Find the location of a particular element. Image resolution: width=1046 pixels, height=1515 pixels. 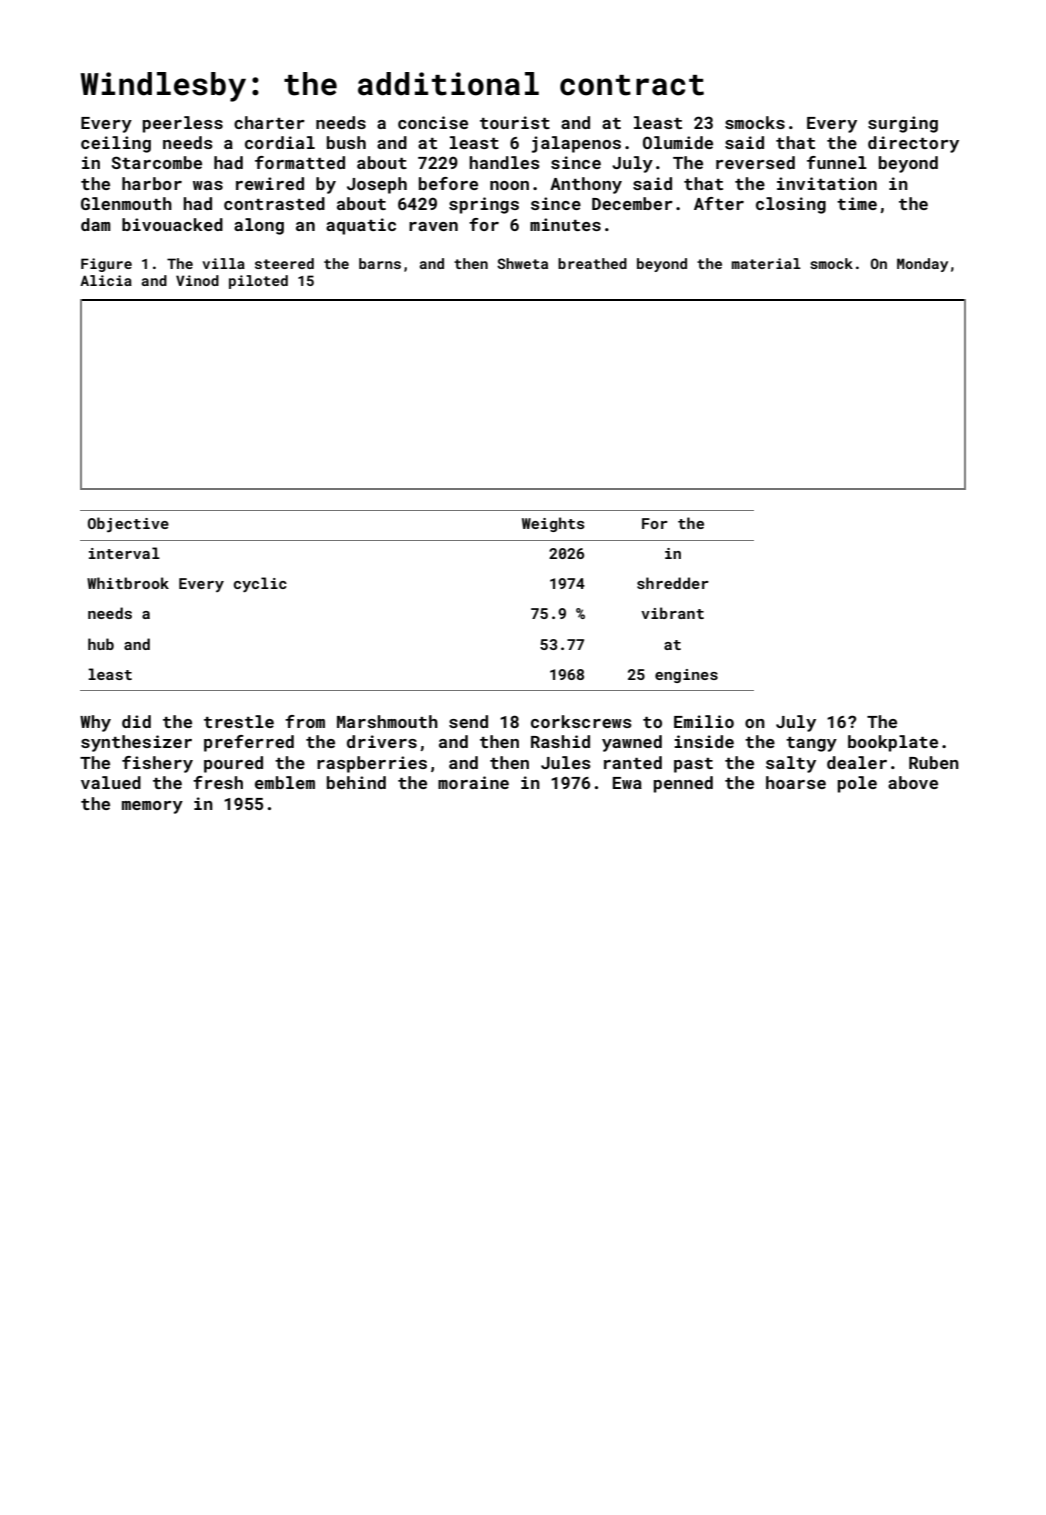

send is located at coordinates (468, 721).
